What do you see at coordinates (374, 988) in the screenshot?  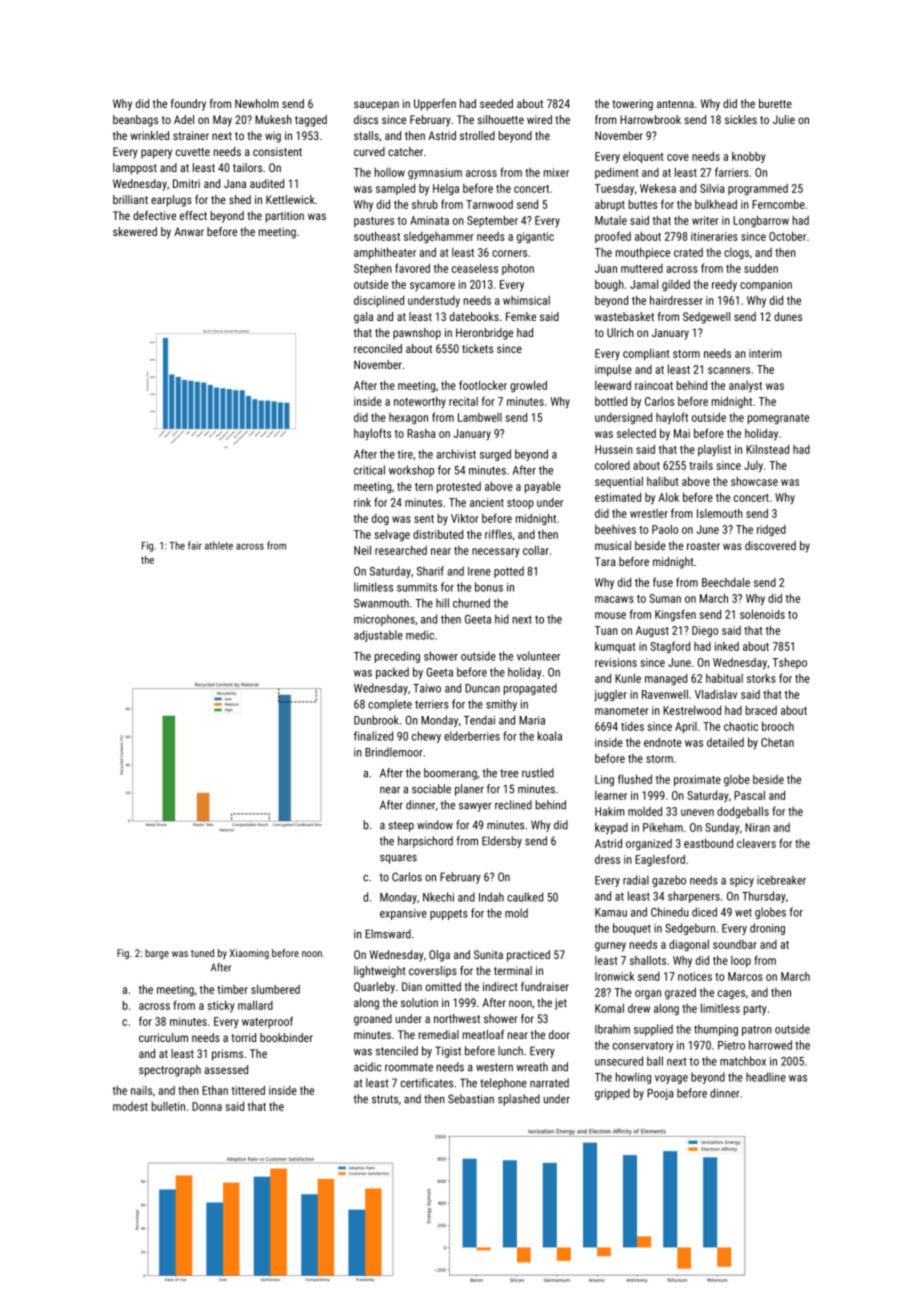 I see `Quarleby` at bounding box center [374, 988].
